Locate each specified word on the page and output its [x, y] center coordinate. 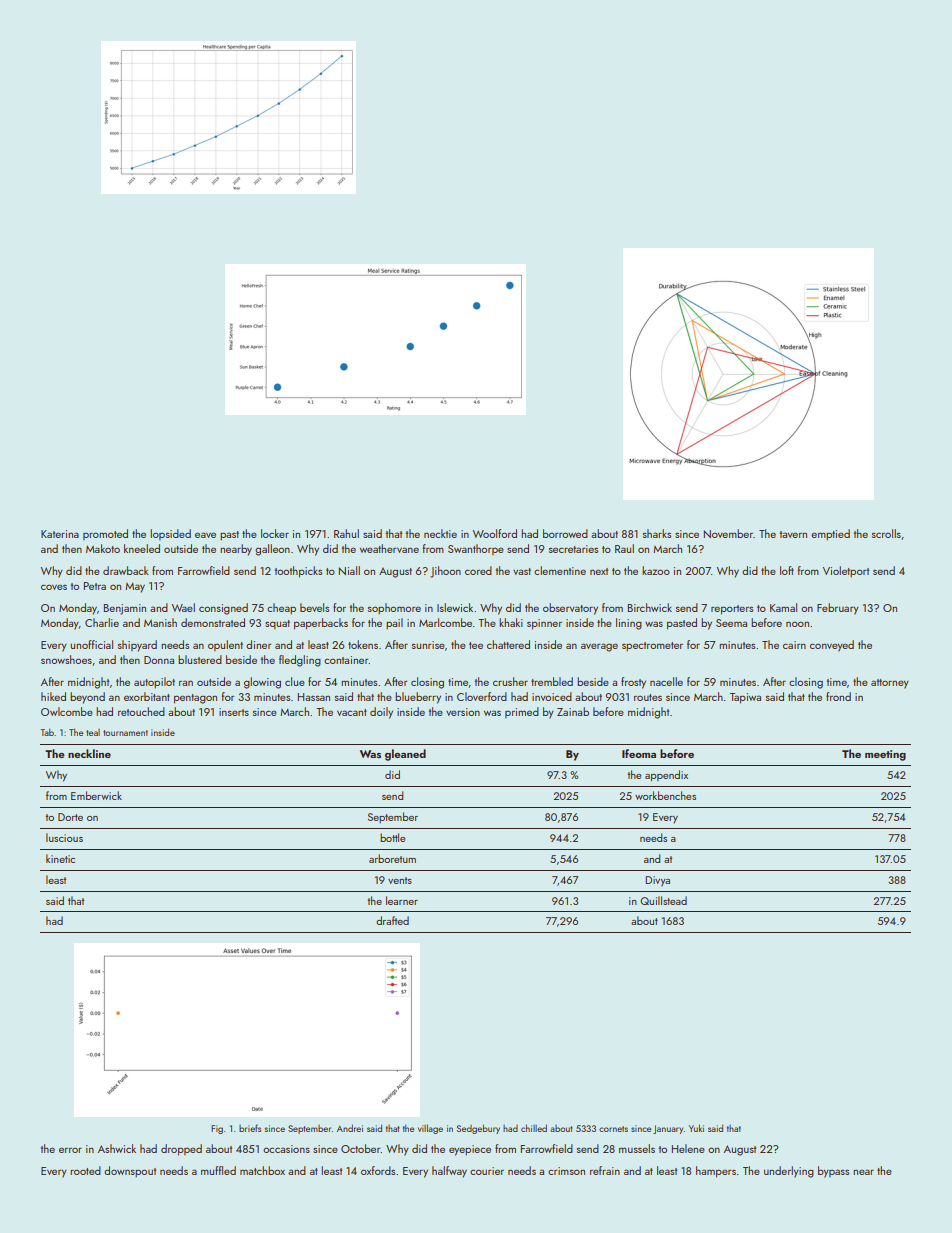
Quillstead [663, 900]
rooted [85, 1170]
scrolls [886, 533]
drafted [392, 920]
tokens [363, 644]
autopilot [154, 683]
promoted [105, 534]
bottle [392, 837]
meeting [885, 755]
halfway [449, 1172]
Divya [658, 881]
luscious [64, 837]
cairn [794, 645]
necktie [440, 533]
